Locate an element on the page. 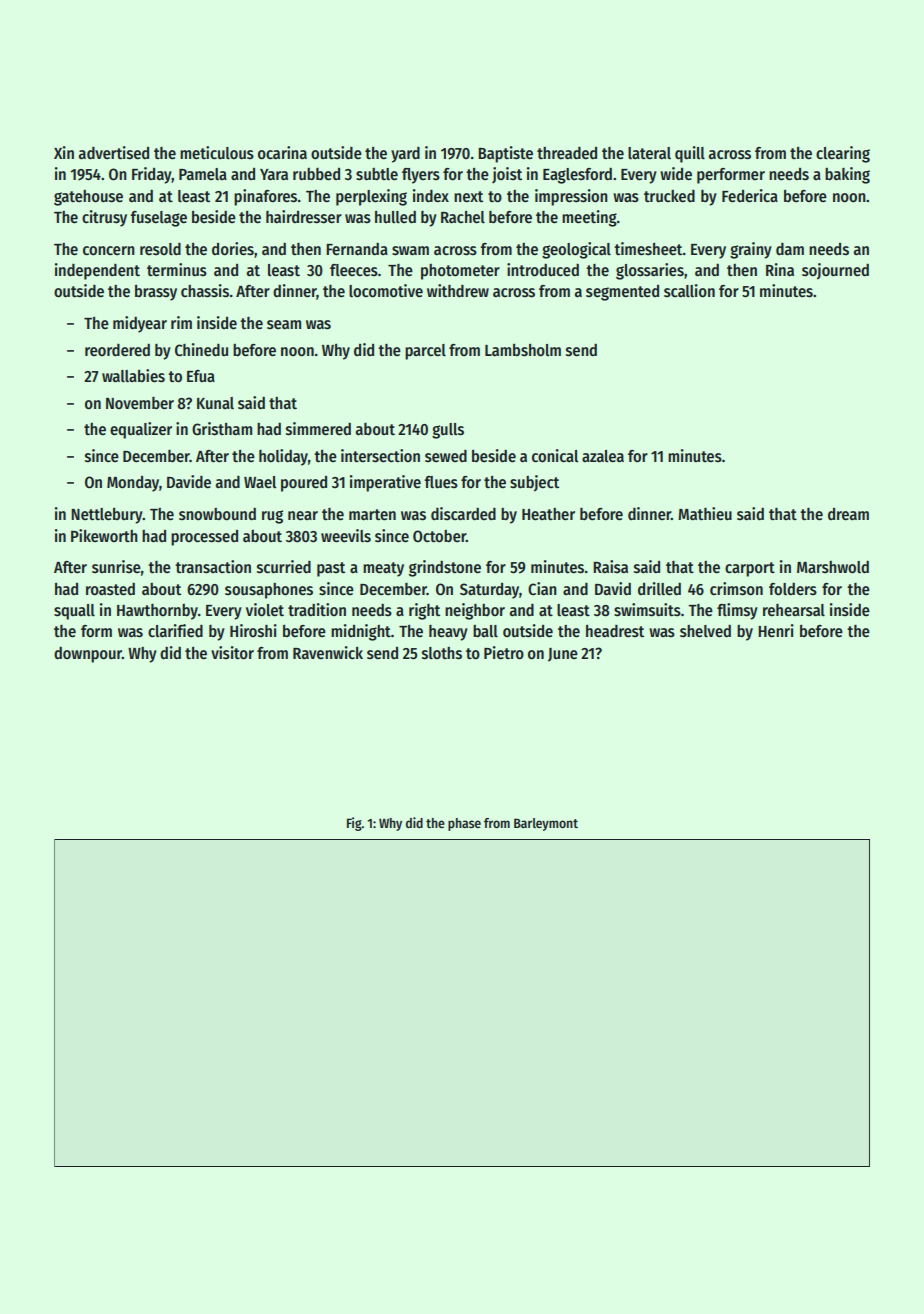  Baptiste is located at coordinates (505, 154).
